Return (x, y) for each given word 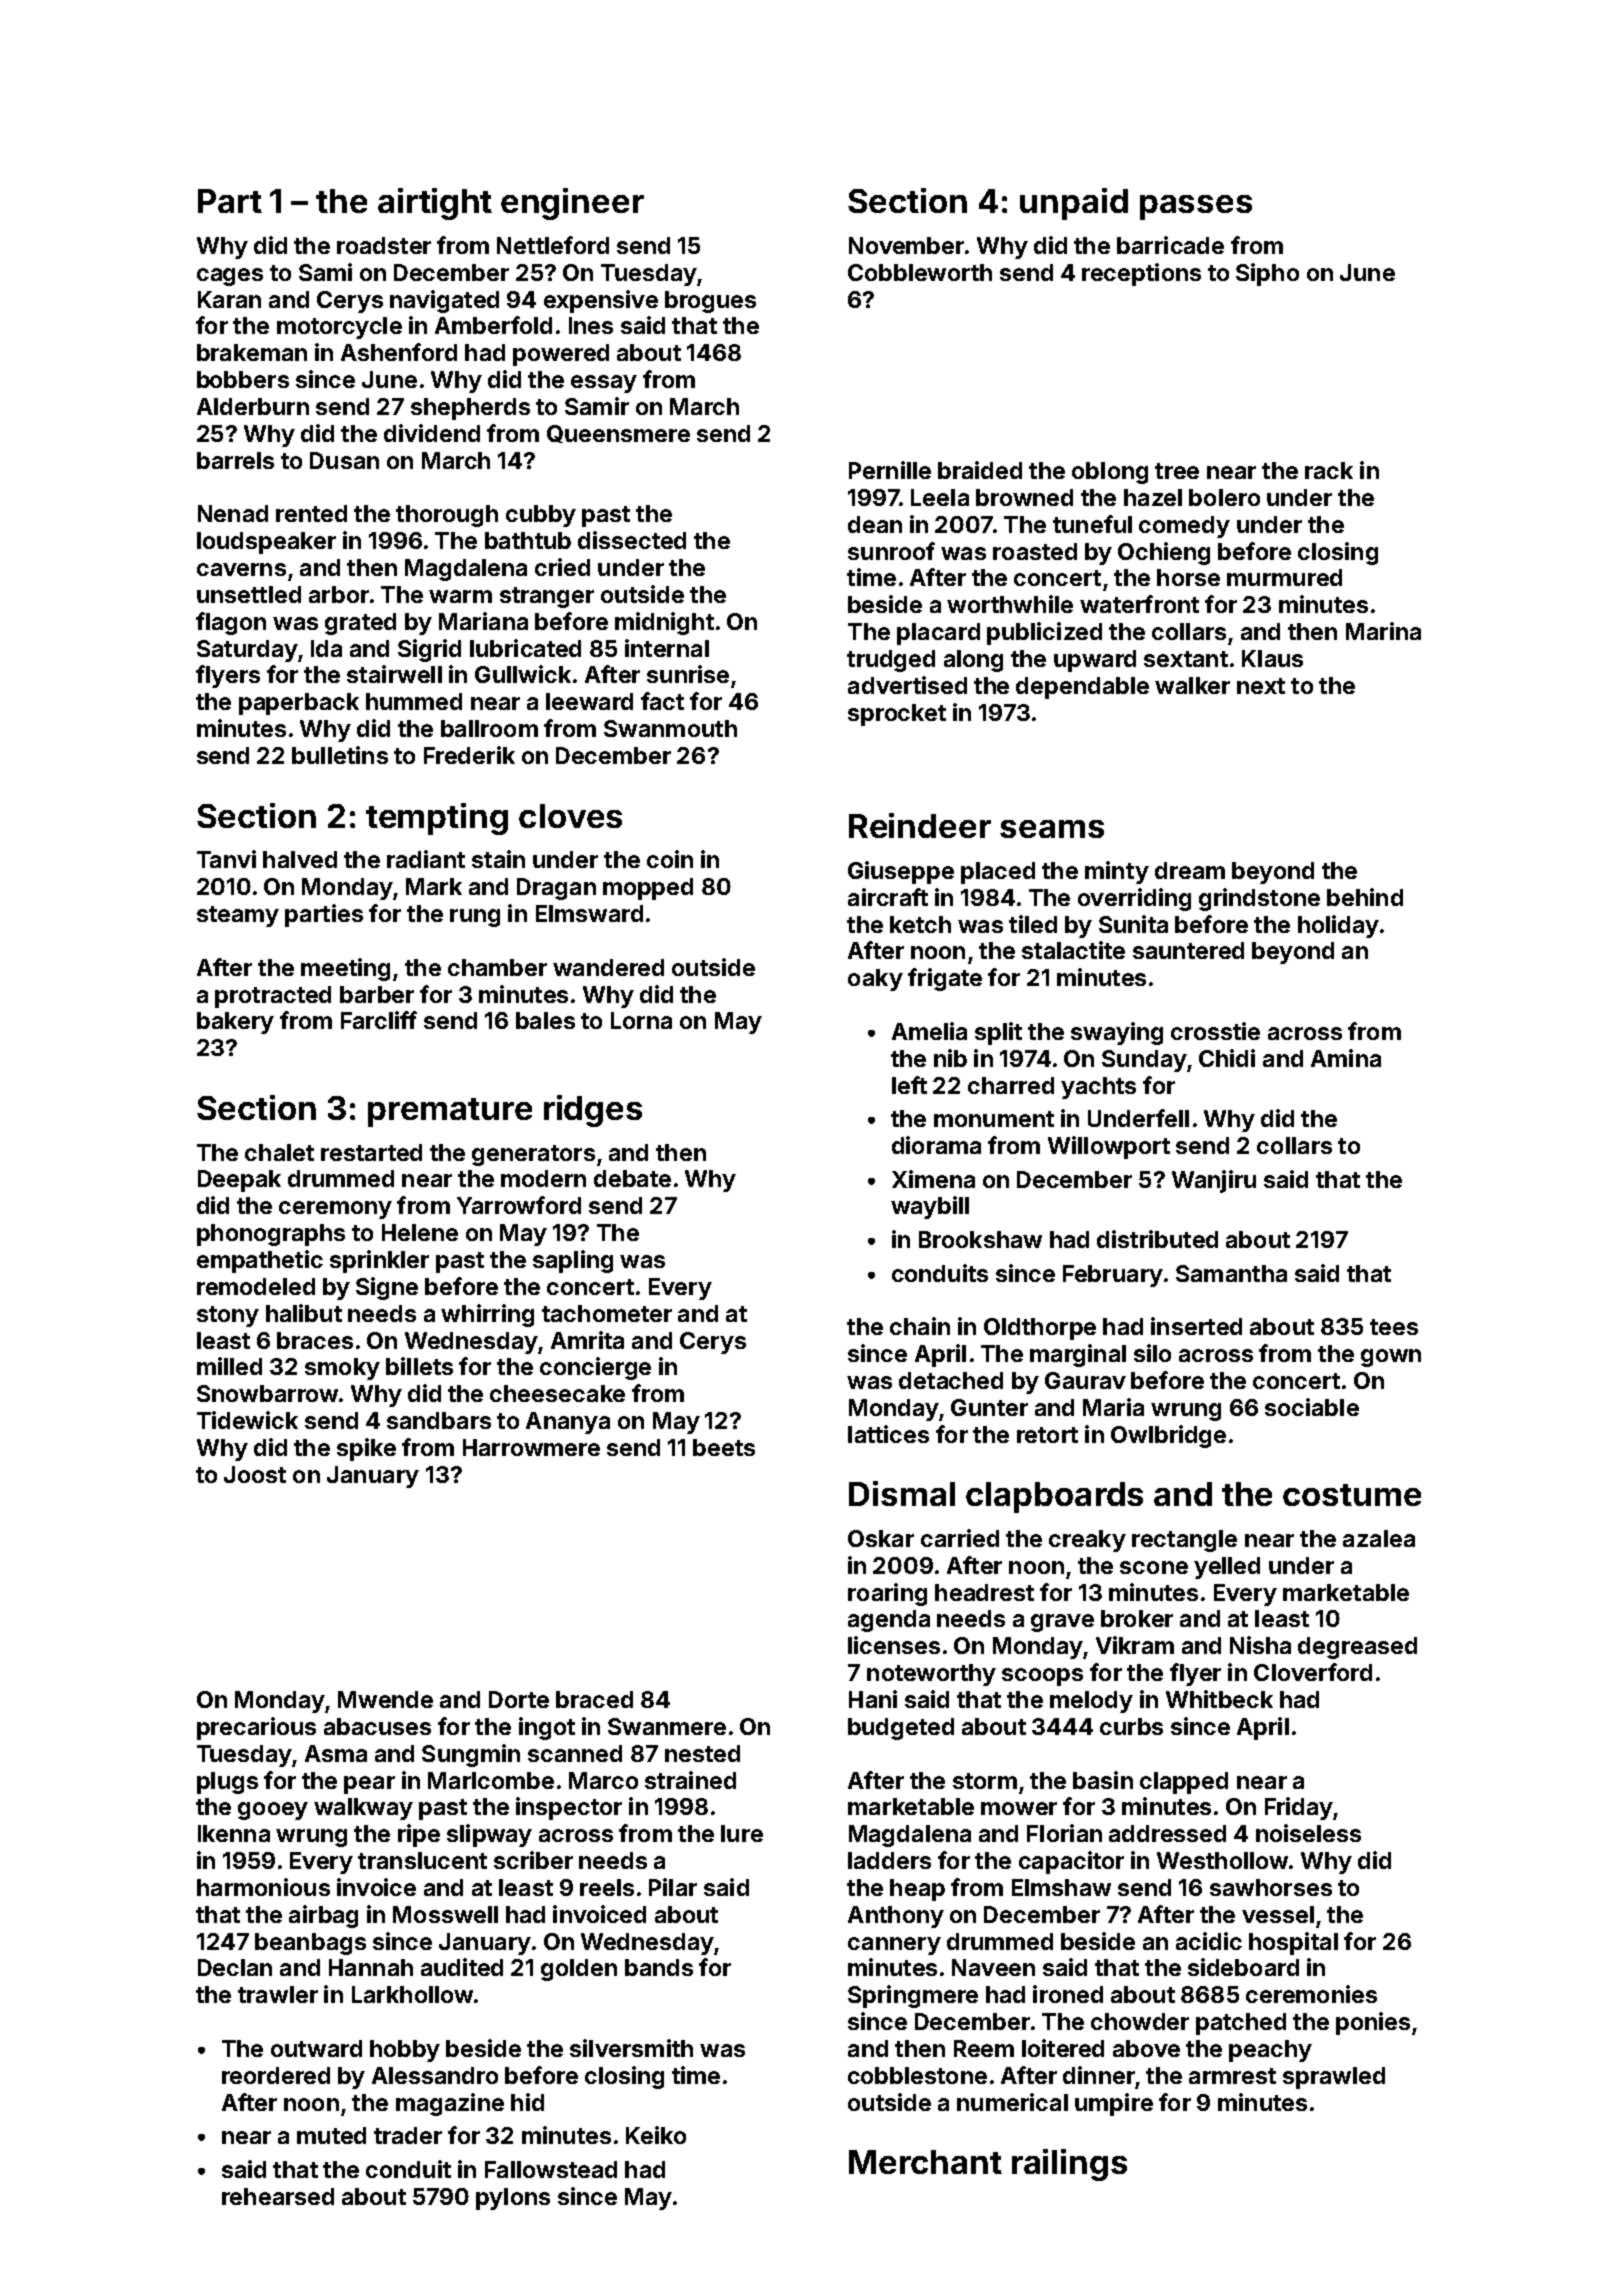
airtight (435, 204)
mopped (648, 889)
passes (1196, 207)
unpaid (1074, 204)
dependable (1082, 688)
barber (377, 994)
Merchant (925, 2162)
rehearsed (278, 2196)
